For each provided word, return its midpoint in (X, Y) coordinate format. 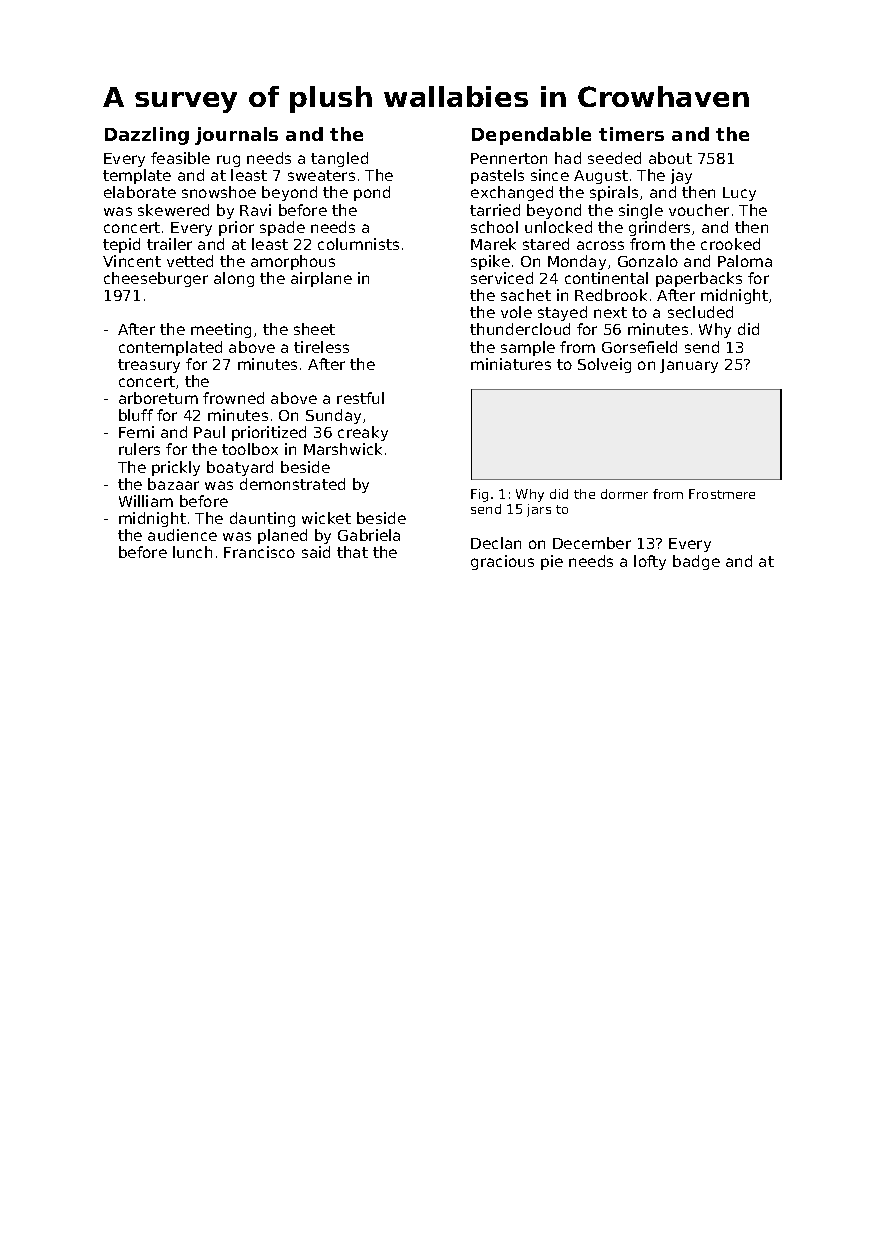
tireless (321, 347)
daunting (262, 519)
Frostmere (722, 494)
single (641, 211)
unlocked (558, 227)
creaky (363, 433)
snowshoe (219, 192)
